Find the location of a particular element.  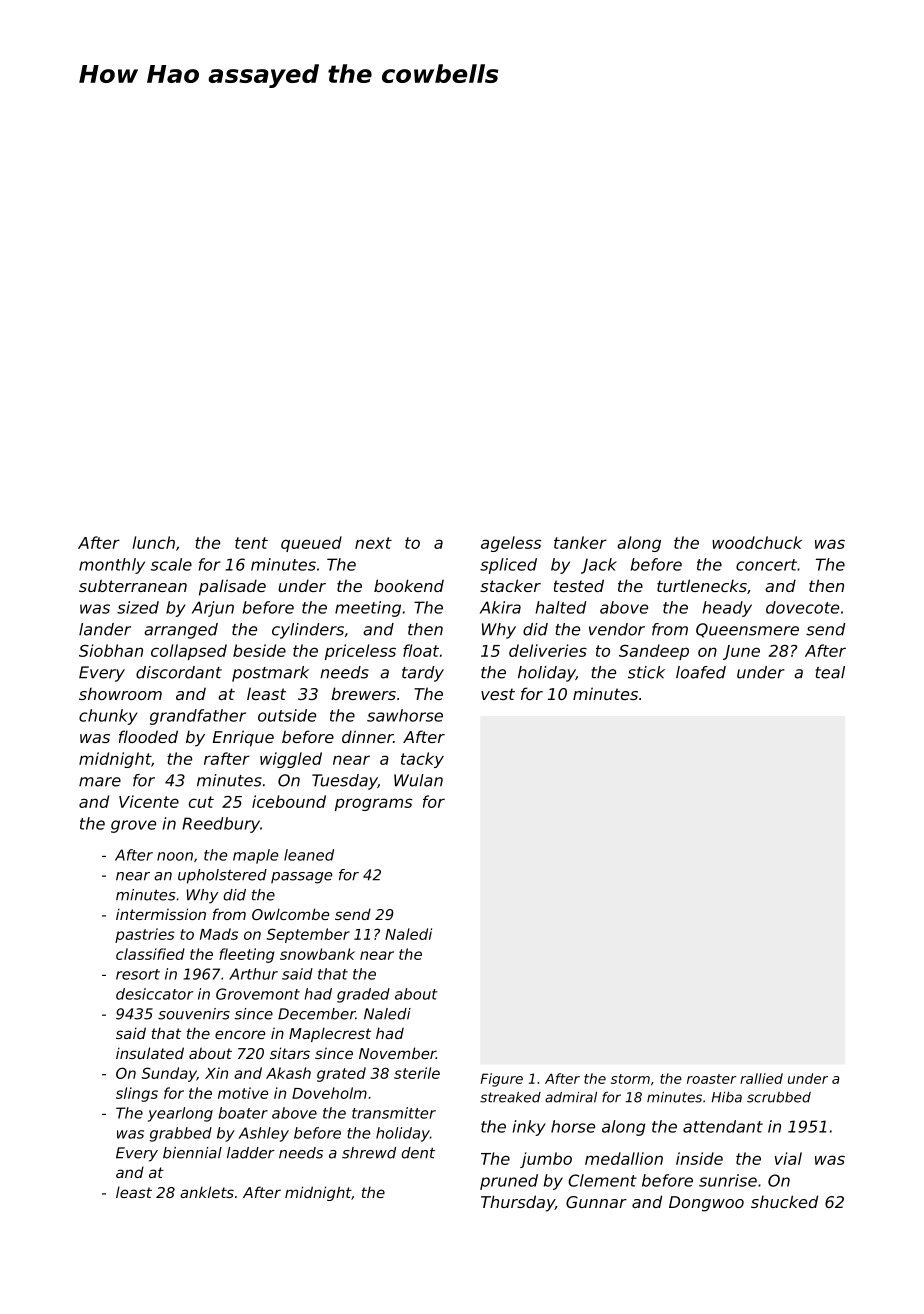

Tuesday is located at coordinates (345, 782).
